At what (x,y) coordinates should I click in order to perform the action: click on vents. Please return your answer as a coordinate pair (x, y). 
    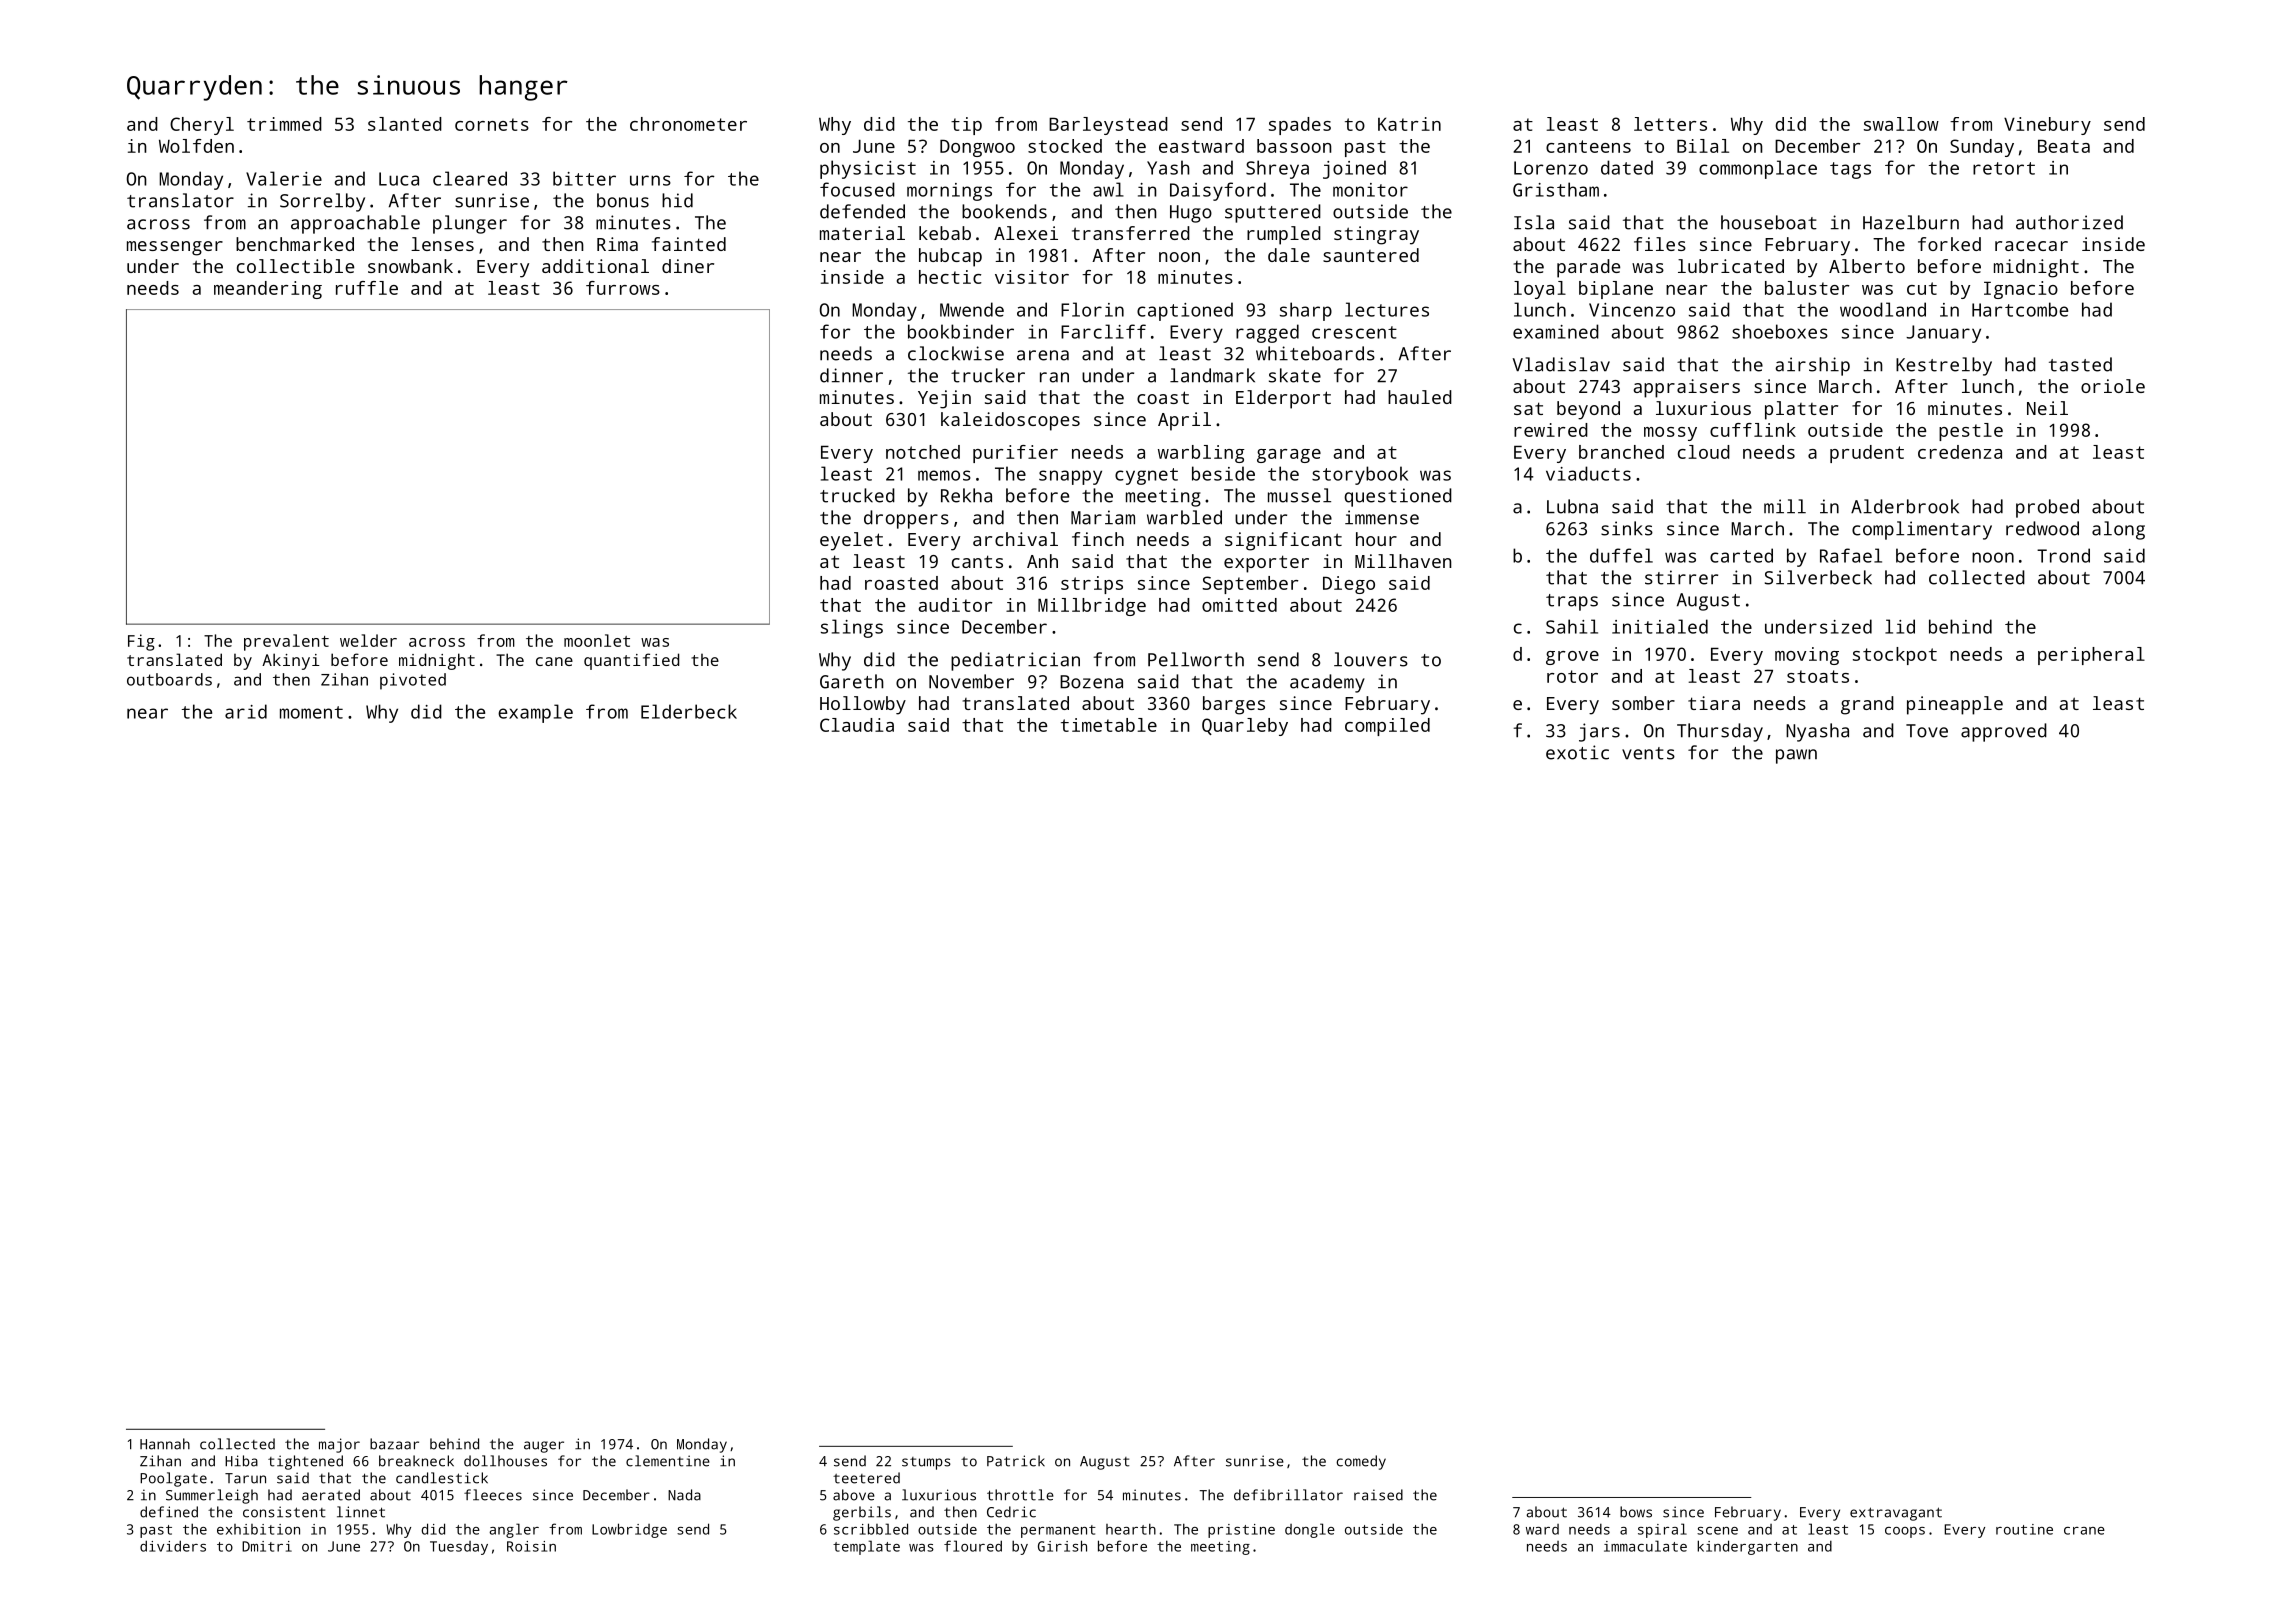
    Looking at the image, I should click on (1648, 753).
